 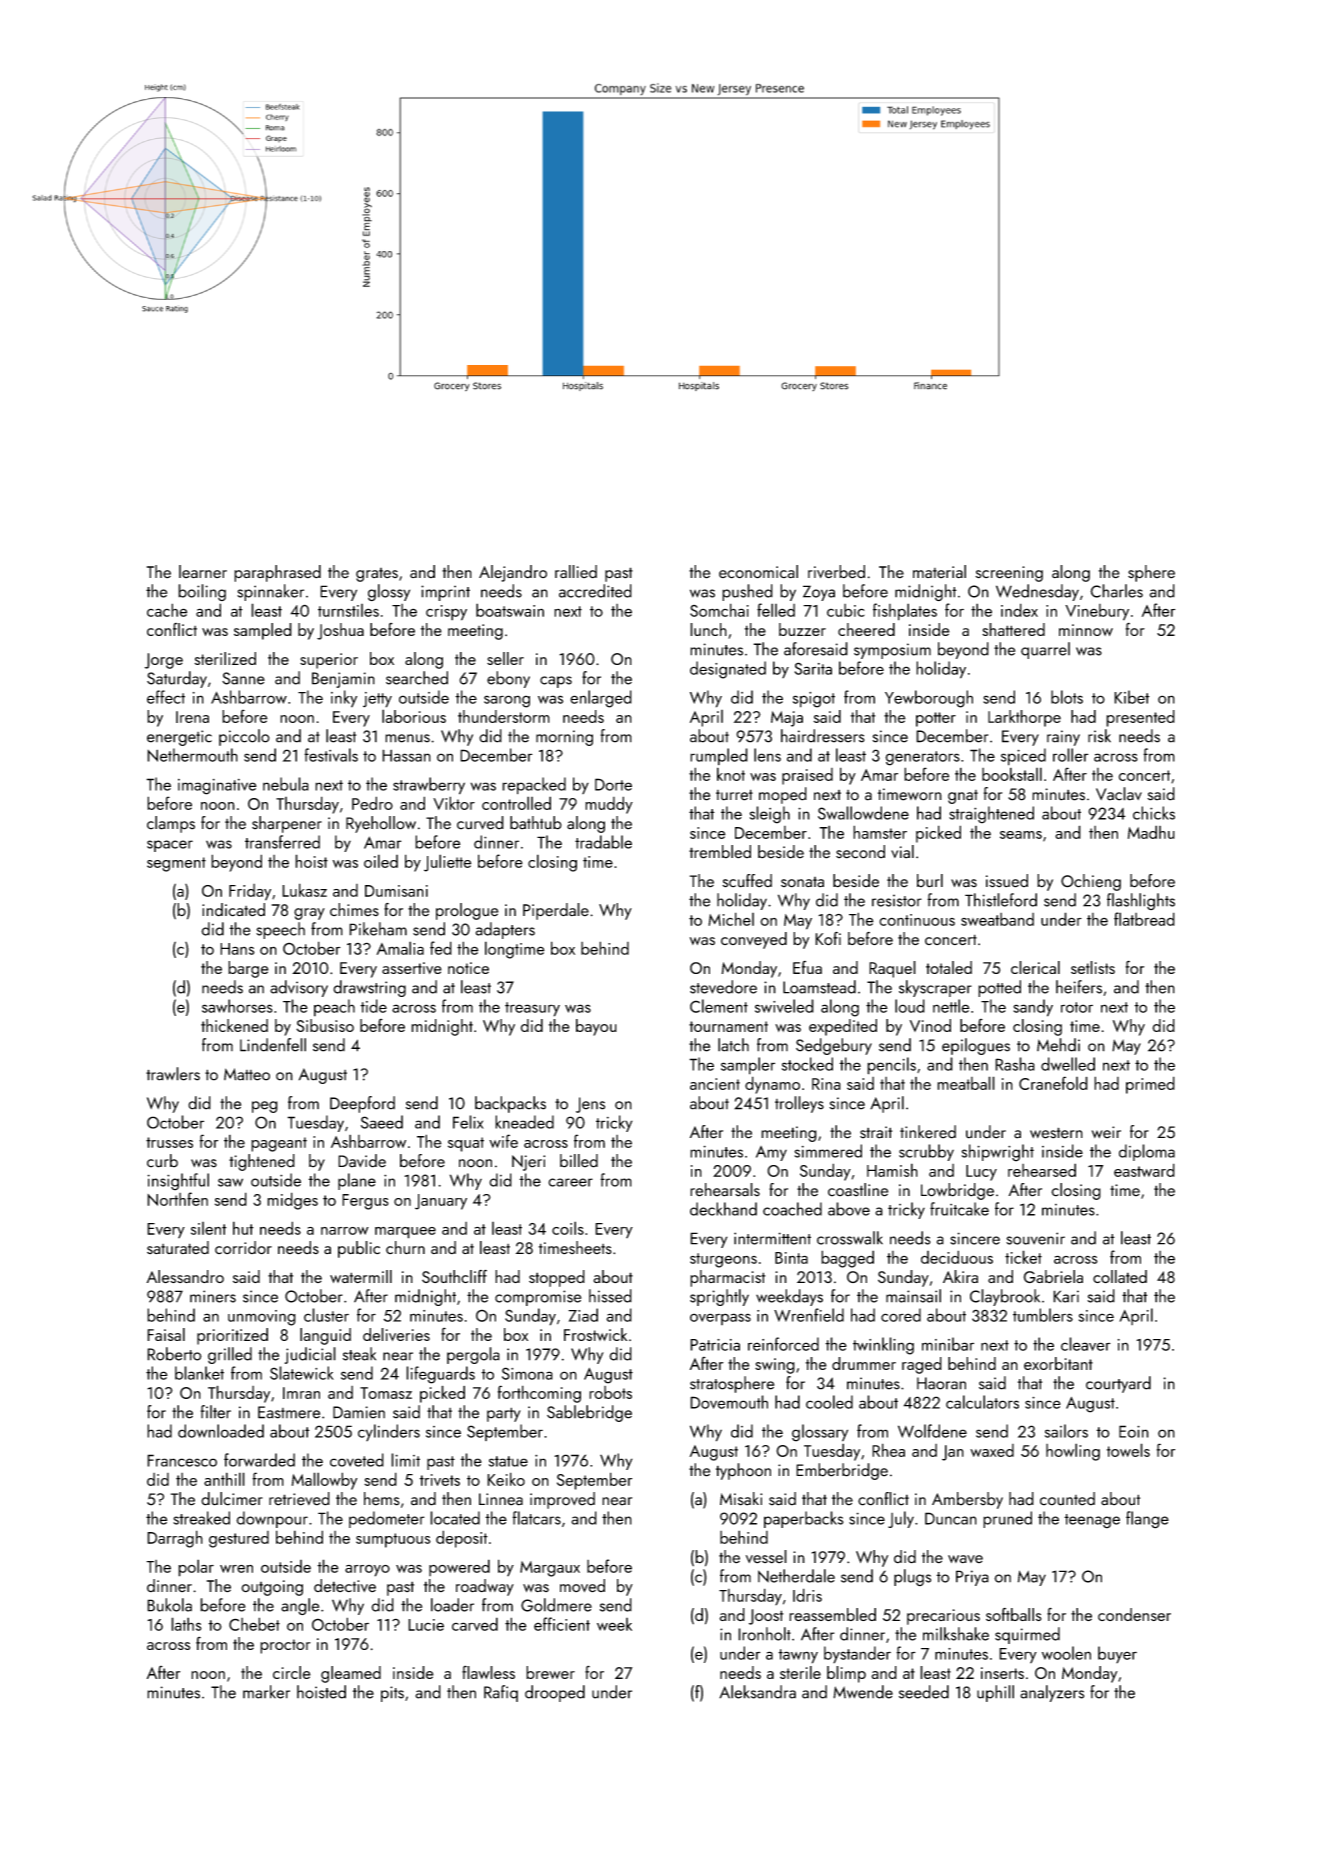 What do you see at coordinates (767, 755) in the document?
I see `lens` at bounding box center [767, 755].
